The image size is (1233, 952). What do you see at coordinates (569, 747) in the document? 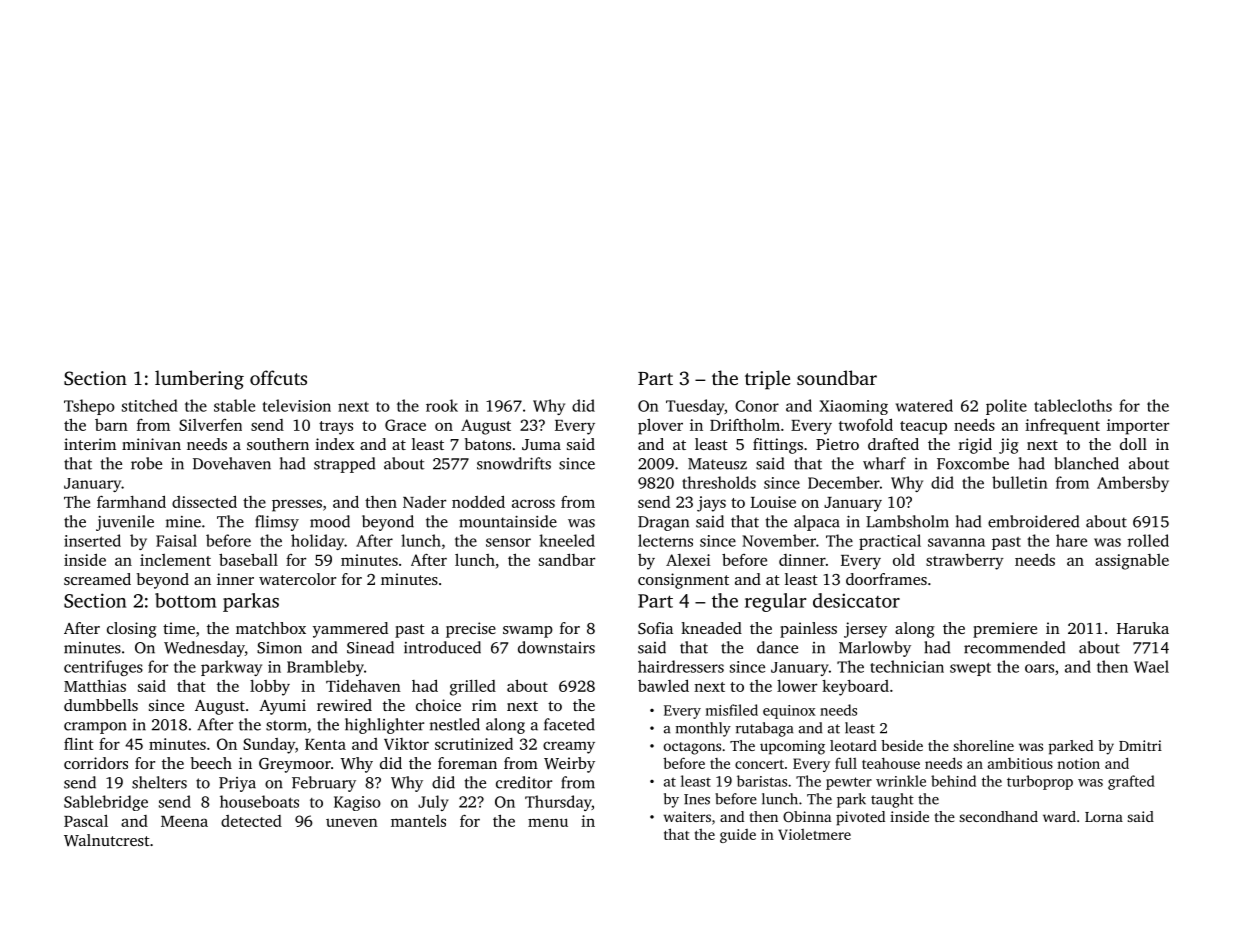
I see `creamy` at bounding box center [569, 747].
